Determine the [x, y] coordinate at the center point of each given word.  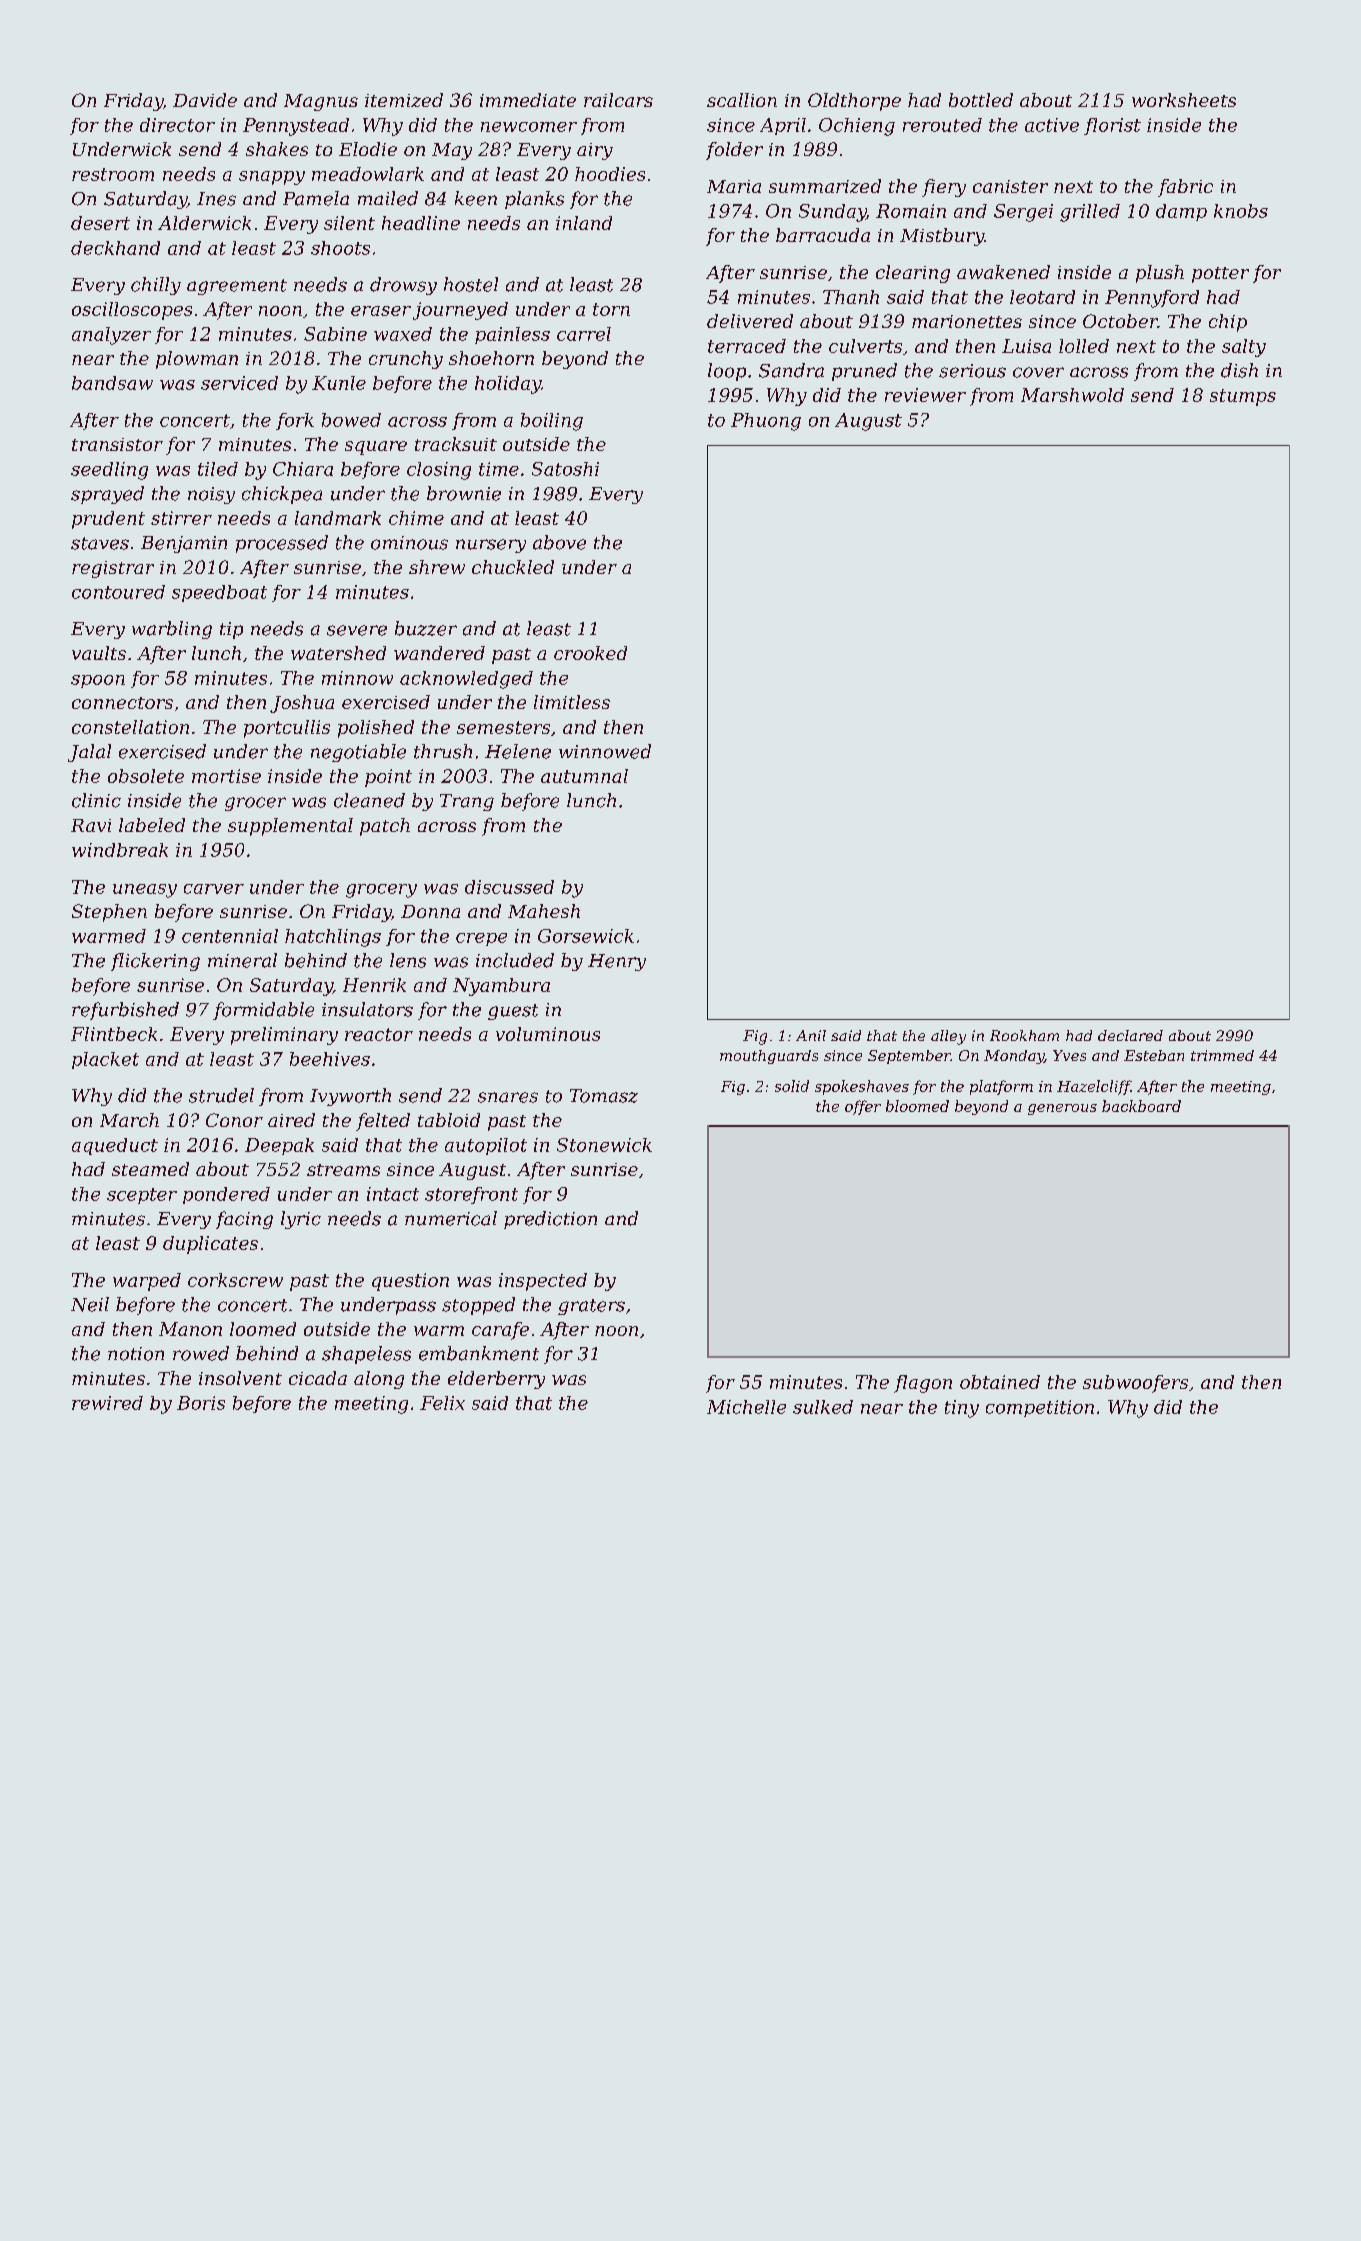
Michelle [746, 1407]
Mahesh [544, 911]
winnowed [605, 751]
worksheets [1184, 100]
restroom [113, 174]
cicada [318, 1378]
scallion [742, 100]
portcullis [287, 729]
